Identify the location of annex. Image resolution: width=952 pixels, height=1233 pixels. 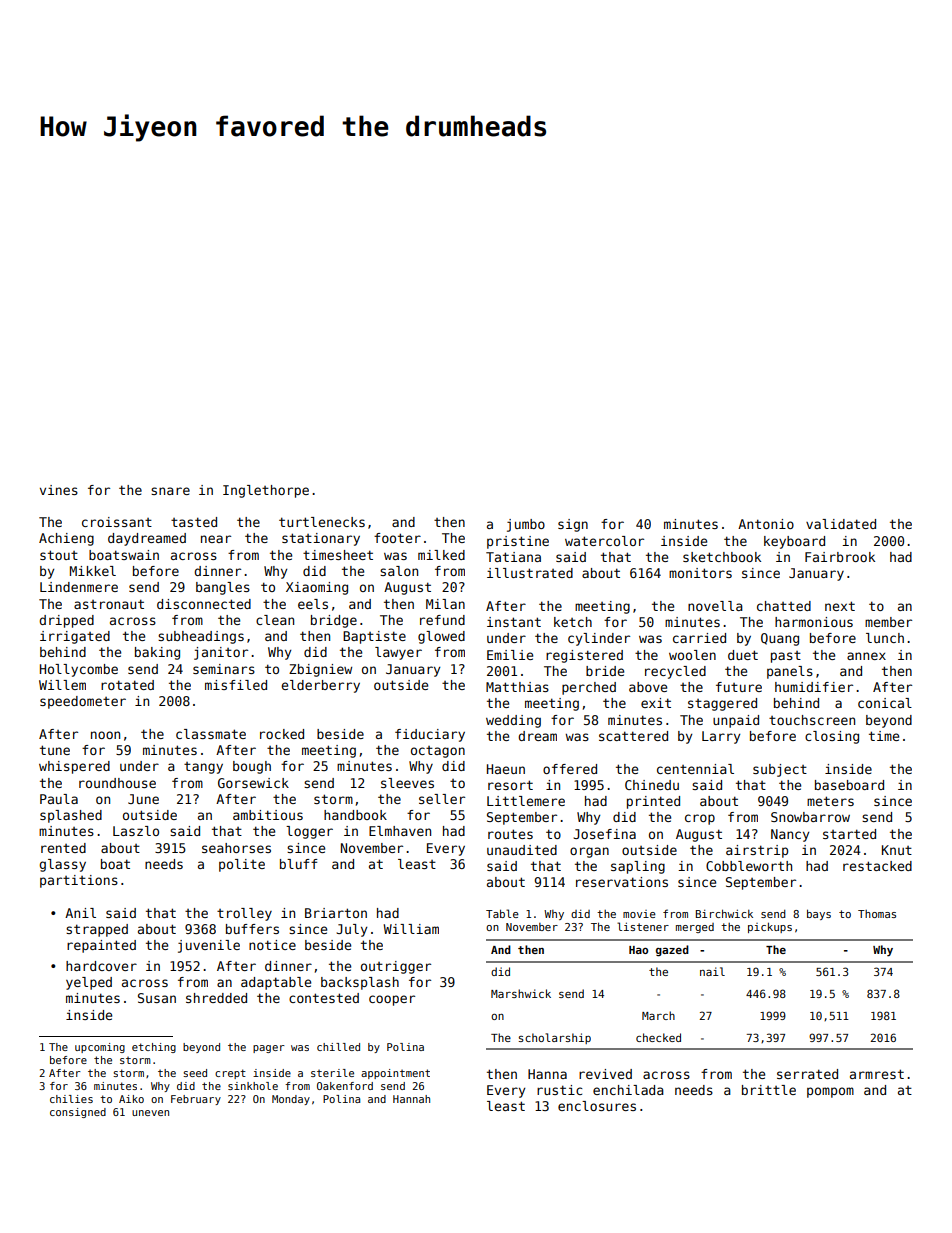
(866, 656).
